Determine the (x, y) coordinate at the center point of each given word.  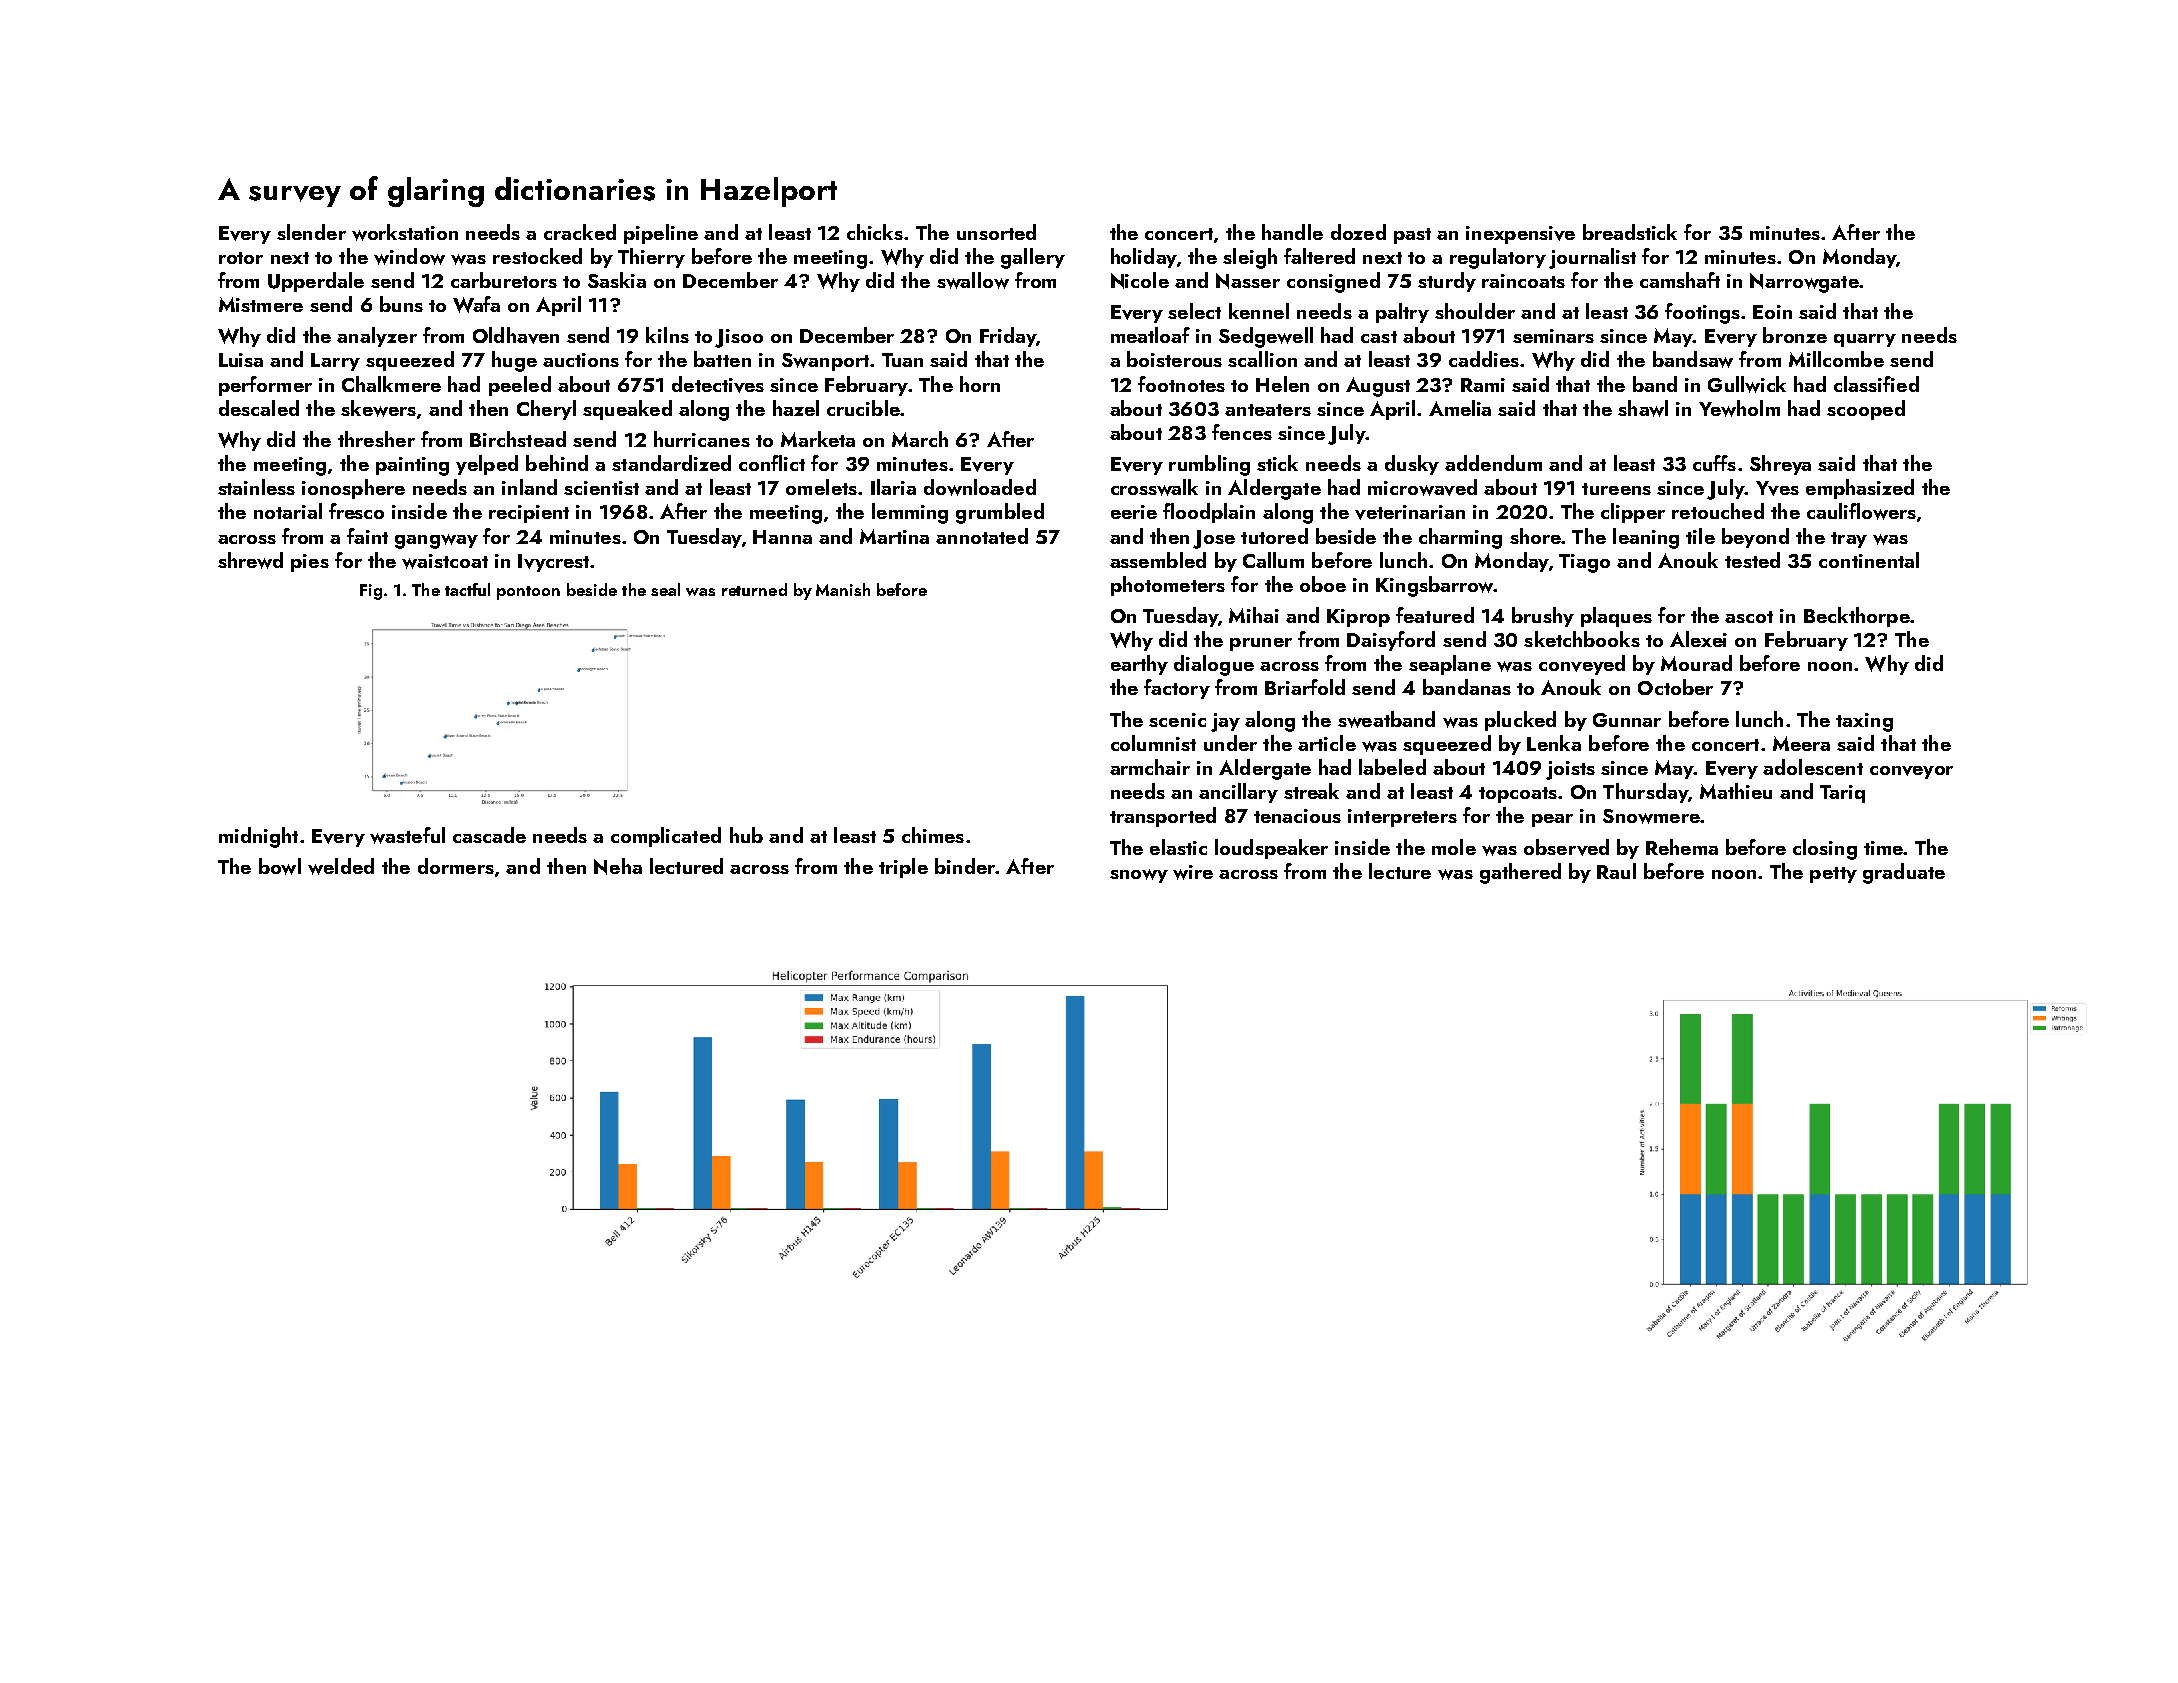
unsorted (996, 232)
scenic (1177, 720)
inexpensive (1520, 235)
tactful (467, 589)
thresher (376, 439)
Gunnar (1627, 720)
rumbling (1209, 465)
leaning (1646, 538)
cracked (580, 232)
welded (341, 866)
